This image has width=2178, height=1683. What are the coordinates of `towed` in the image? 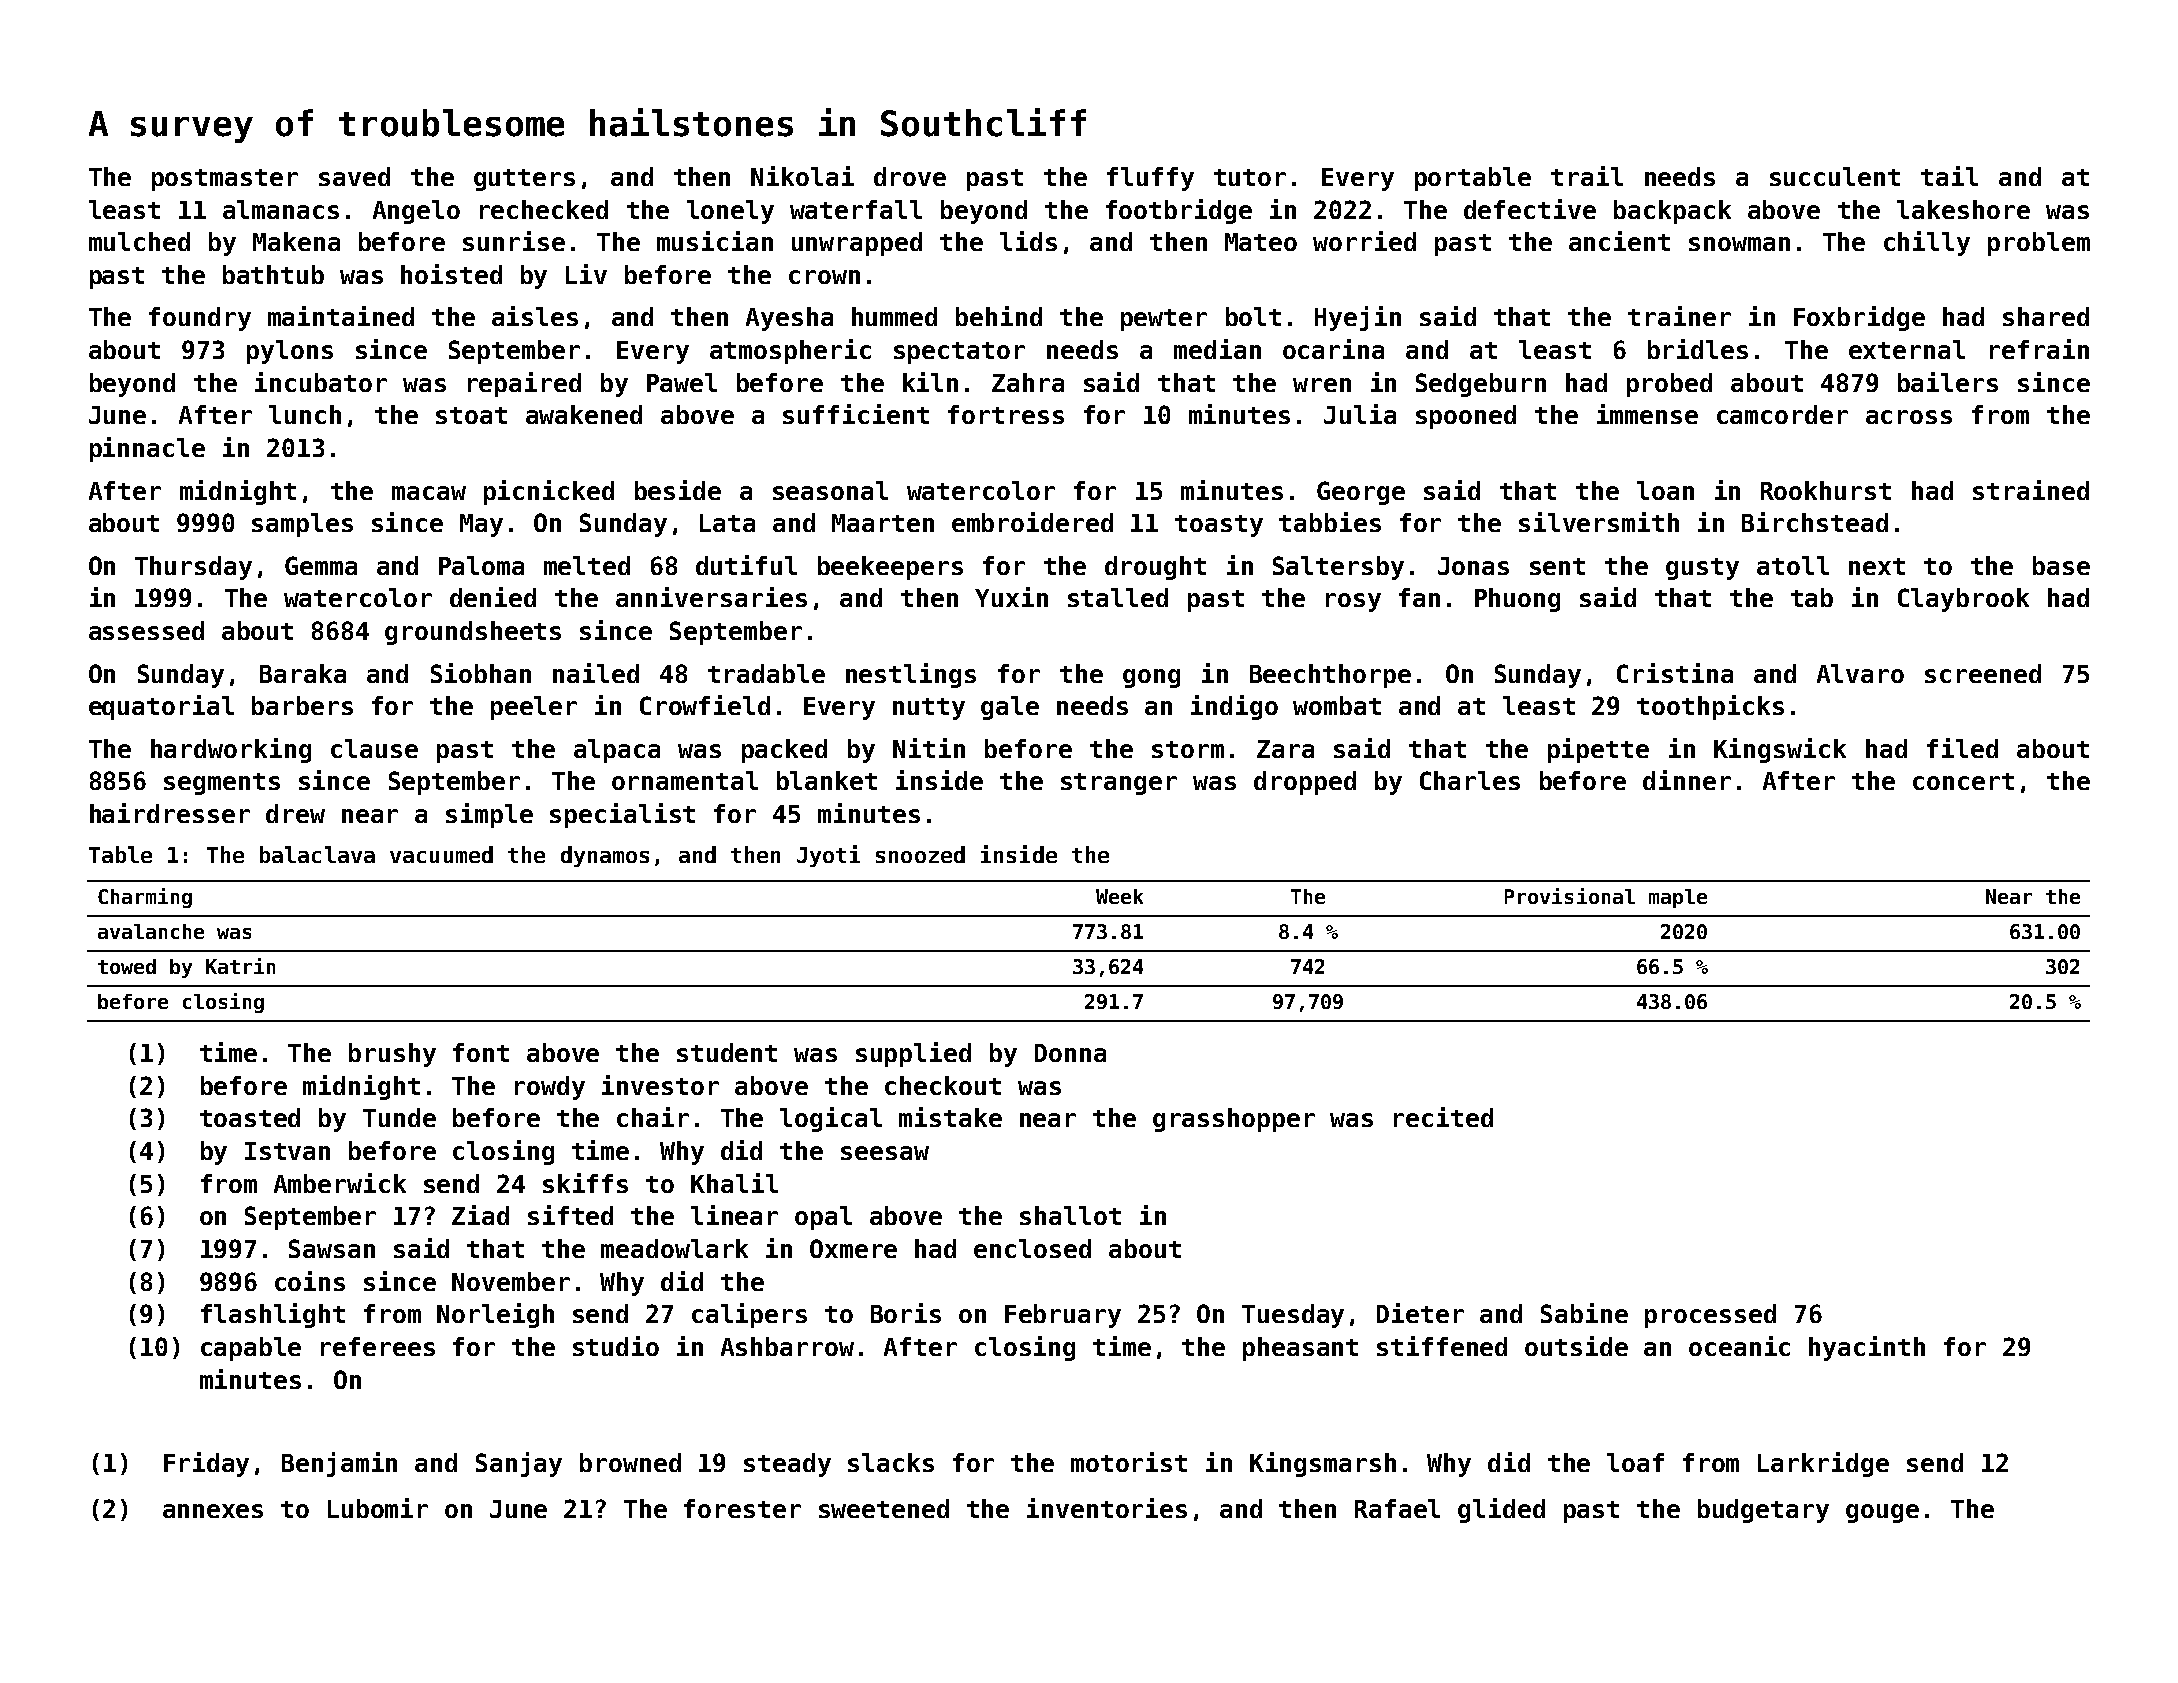 It's located at (127, 966).
